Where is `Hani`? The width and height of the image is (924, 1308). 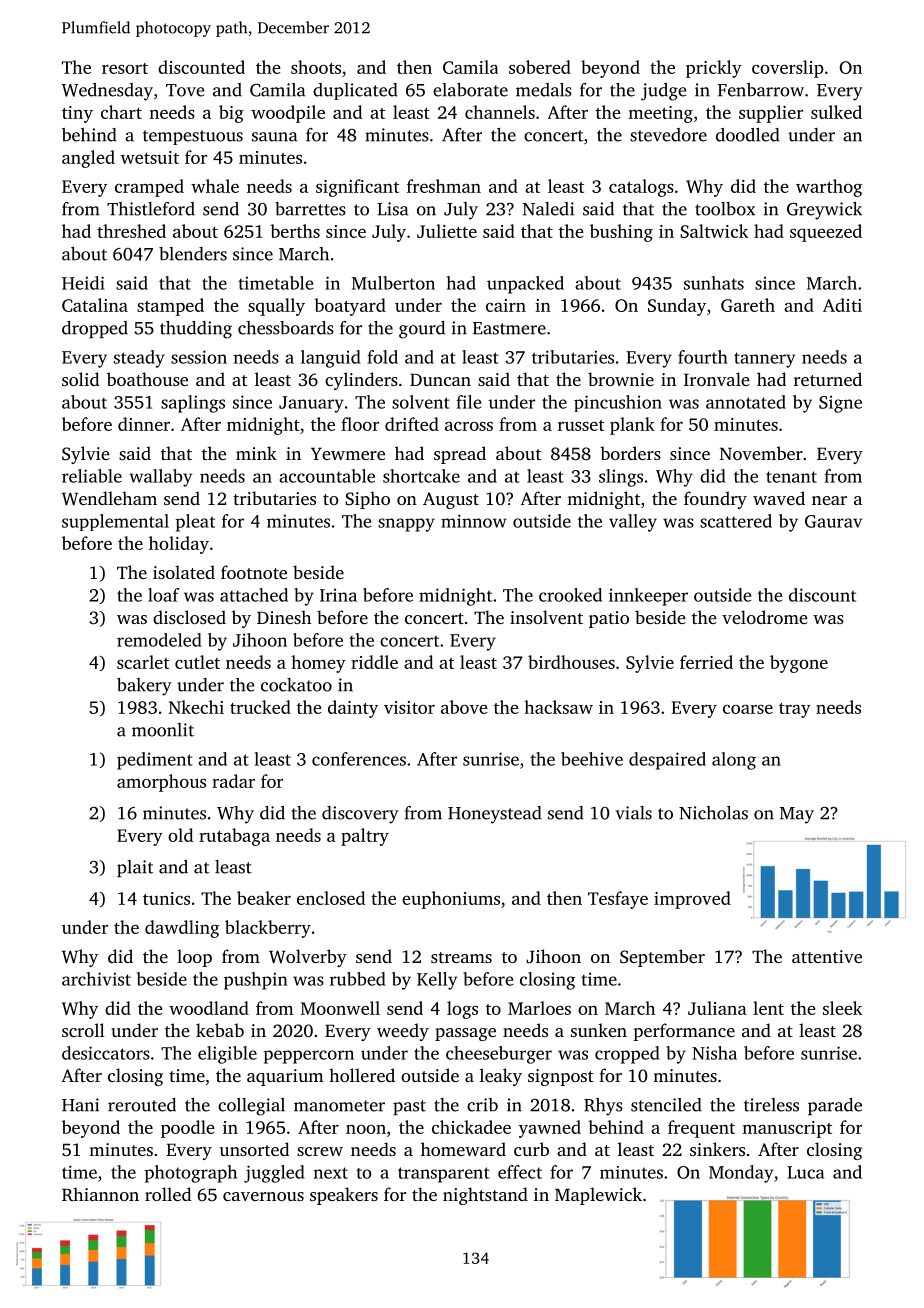
Hani is located at coordinates (80, 1105).
